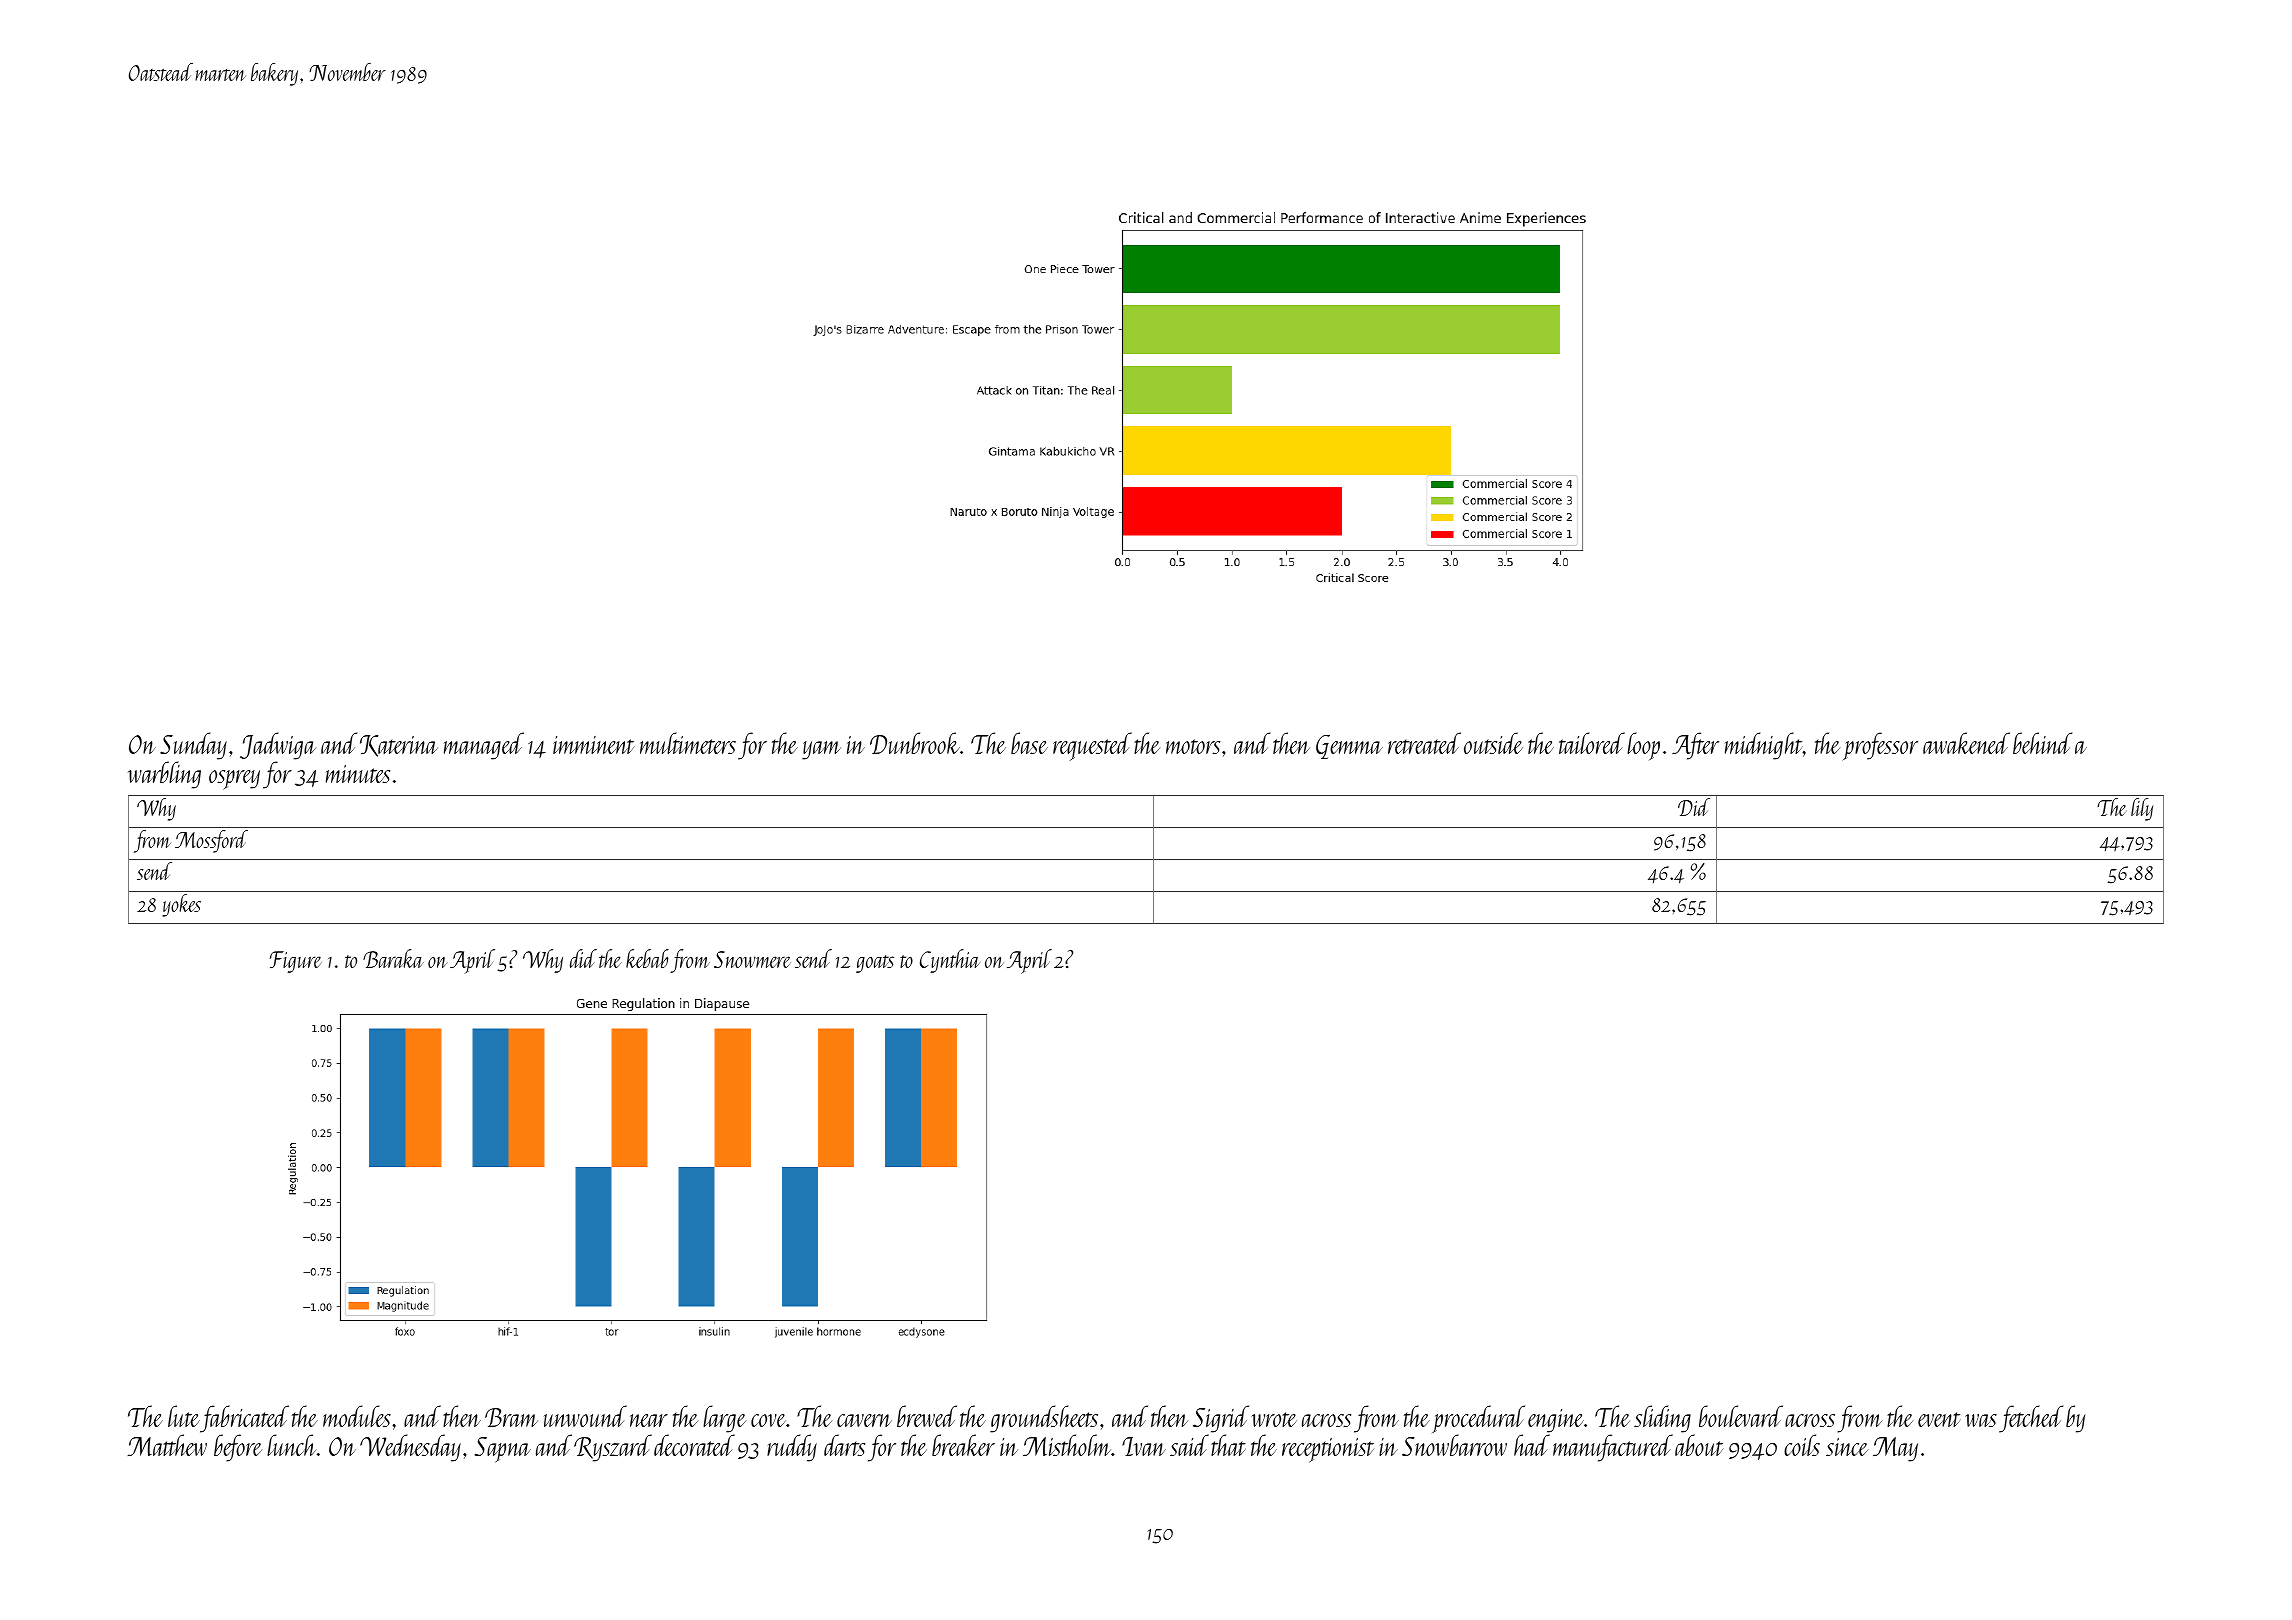 This screenshot has height=1620, width=2292. I want to click on Mossford, so click(211, 841).
